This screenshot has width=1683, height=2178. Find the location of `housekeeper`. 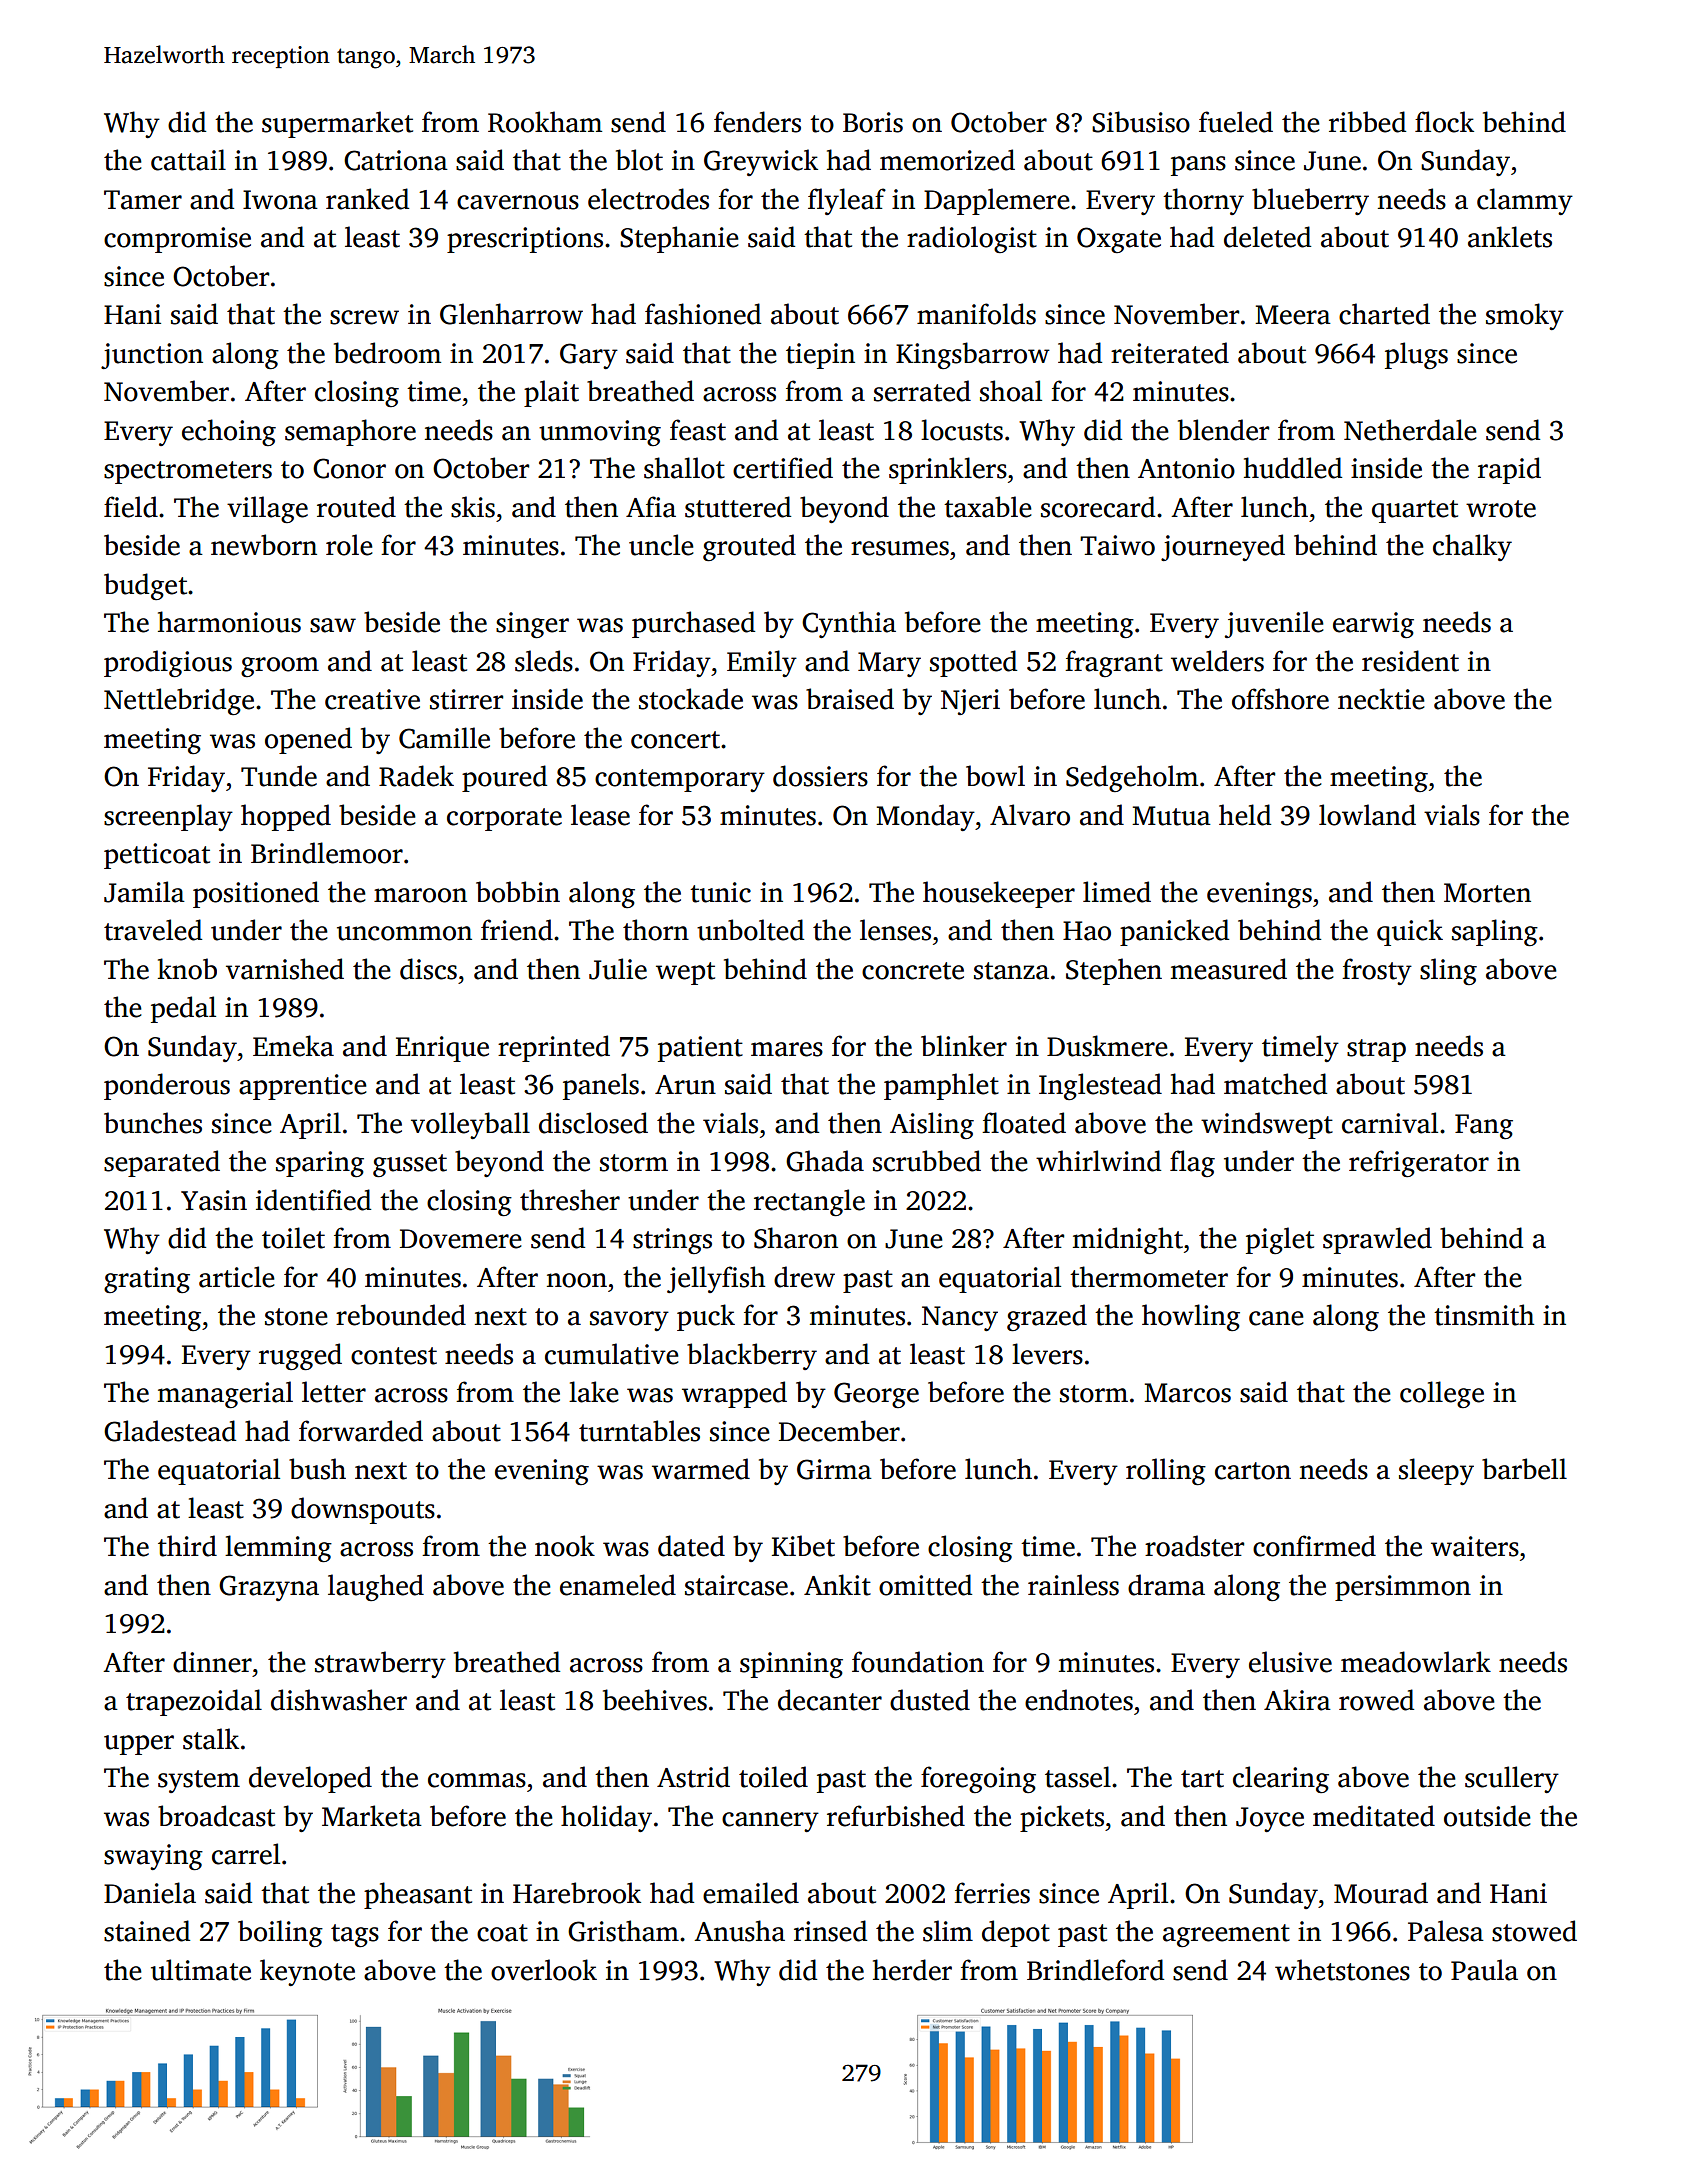

housekeeper is located at coordinates (999, 894).
